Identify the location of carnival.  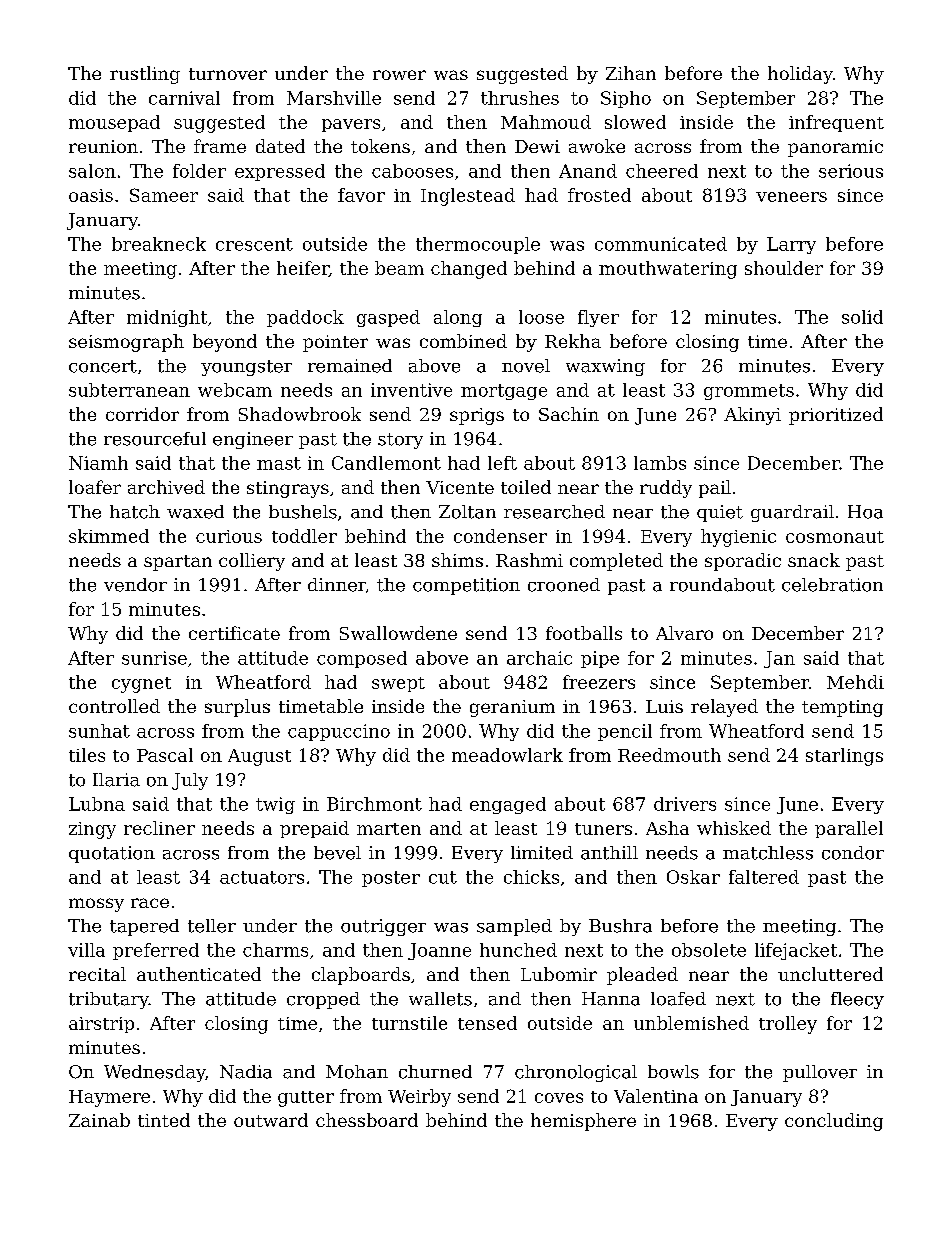
(184, 98).
